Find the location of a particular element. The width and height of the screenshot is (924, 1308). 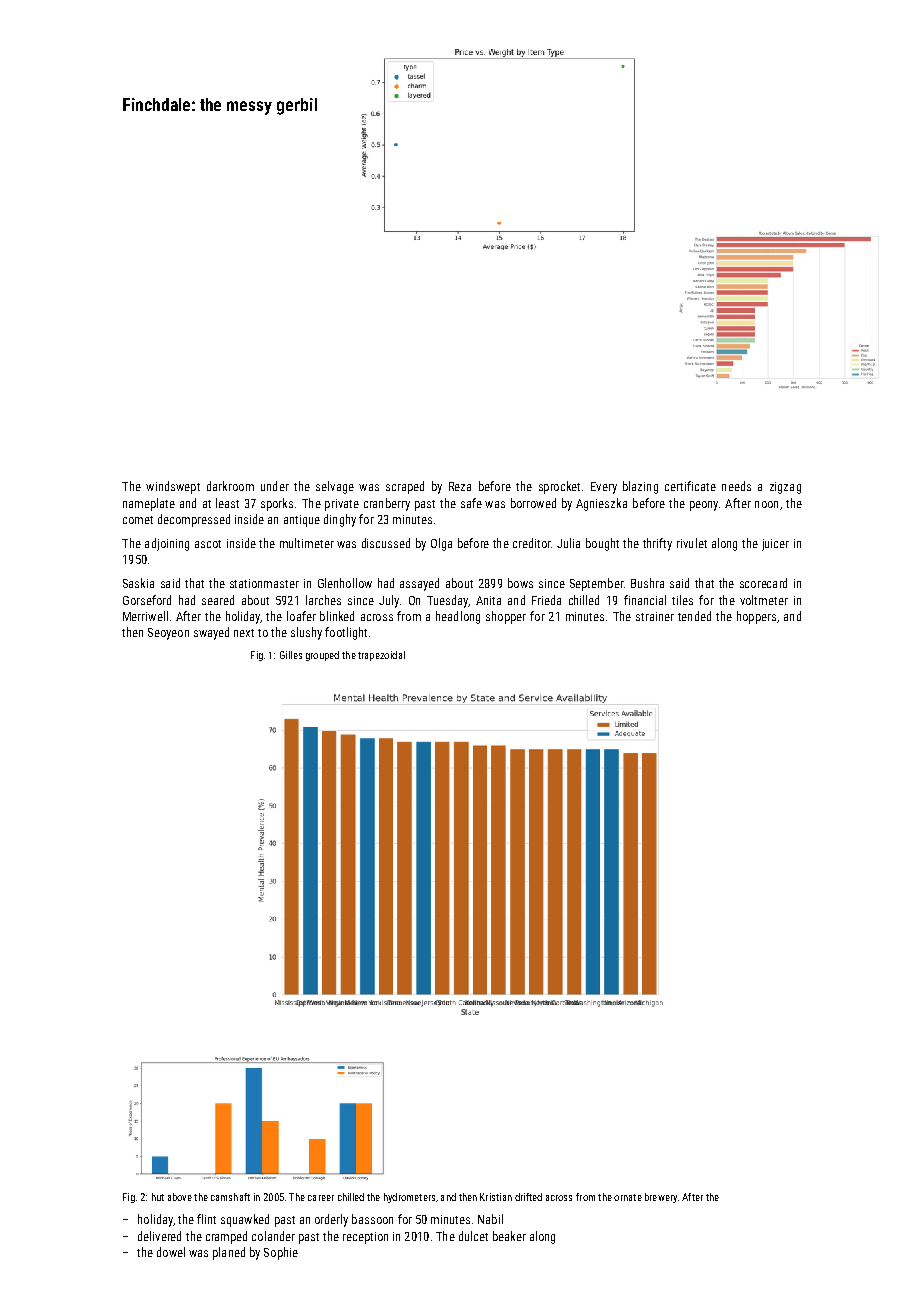

trapezoidal is located at coordinates (381, 656).
